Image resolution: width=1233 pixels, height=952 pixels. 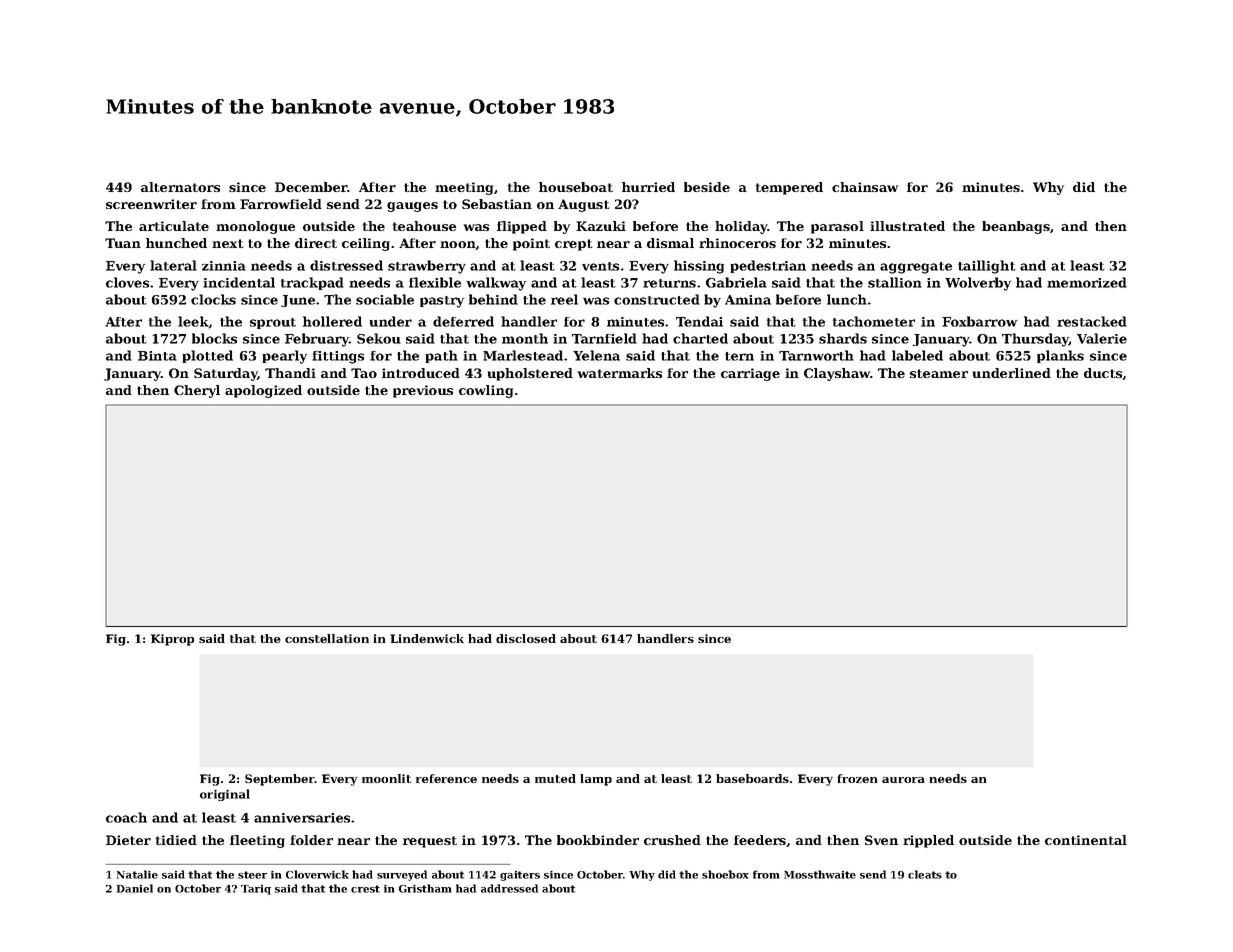 I want to click on aurora, so click(x=903, y=780).
